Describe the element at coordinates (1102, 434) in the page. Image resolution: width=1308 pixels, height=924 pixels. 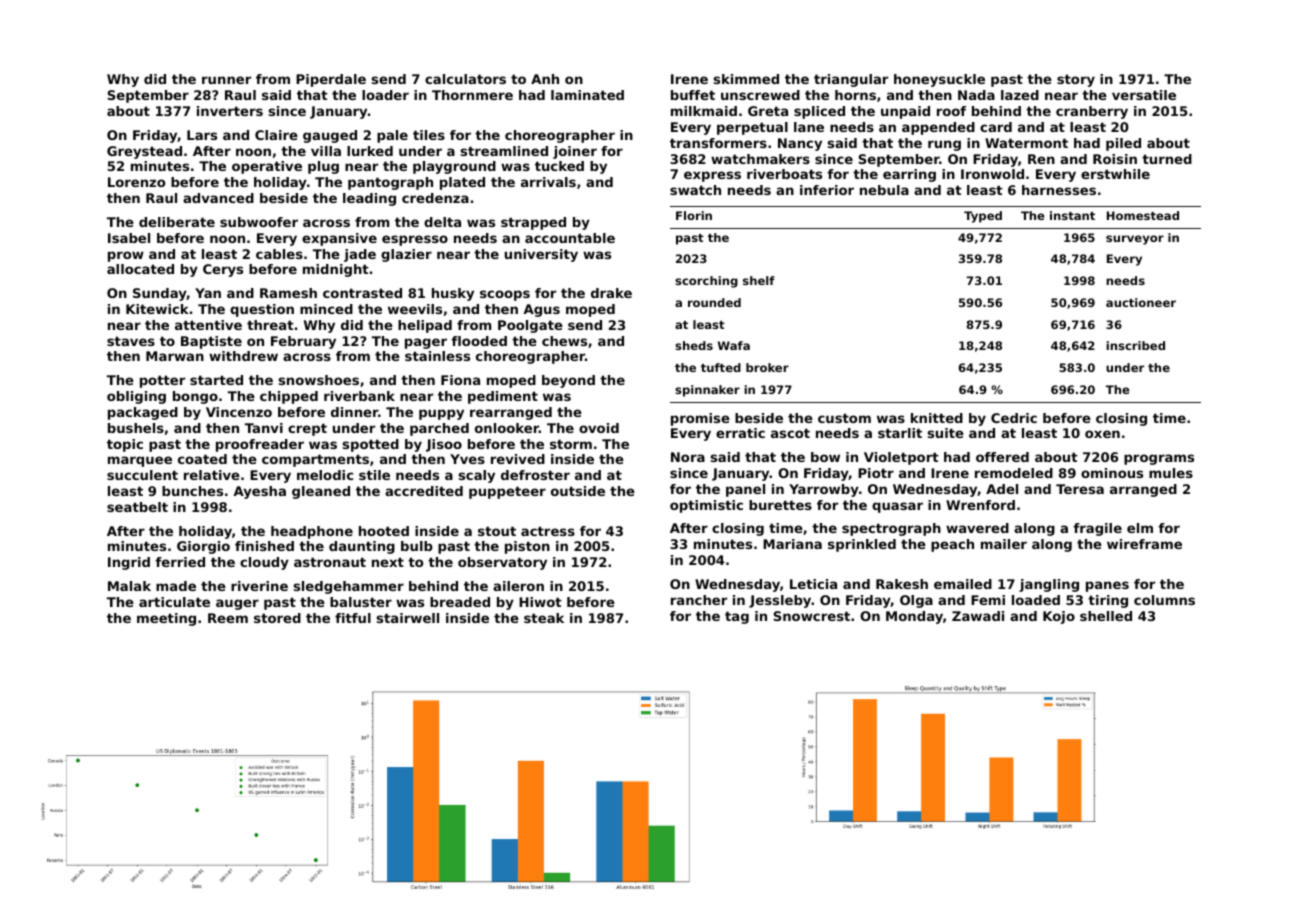
I see `oxen` at that location.
